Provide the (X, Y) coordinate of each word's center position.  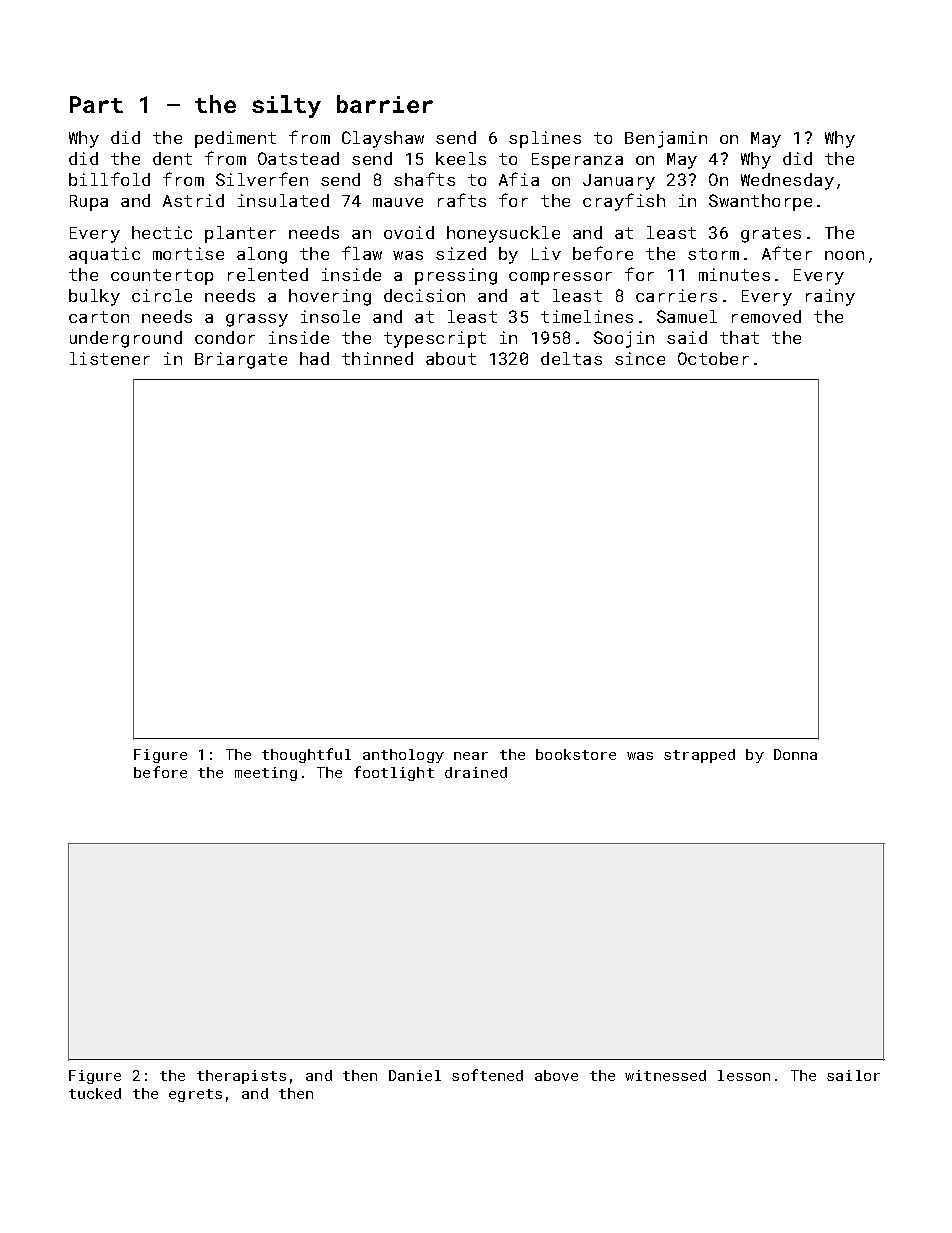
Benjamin (666, 139)
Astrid (193, 200)
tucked (95, 1093)
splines (545, 139)
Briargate (241, 360)
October (713, 358)
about (451, 358)
